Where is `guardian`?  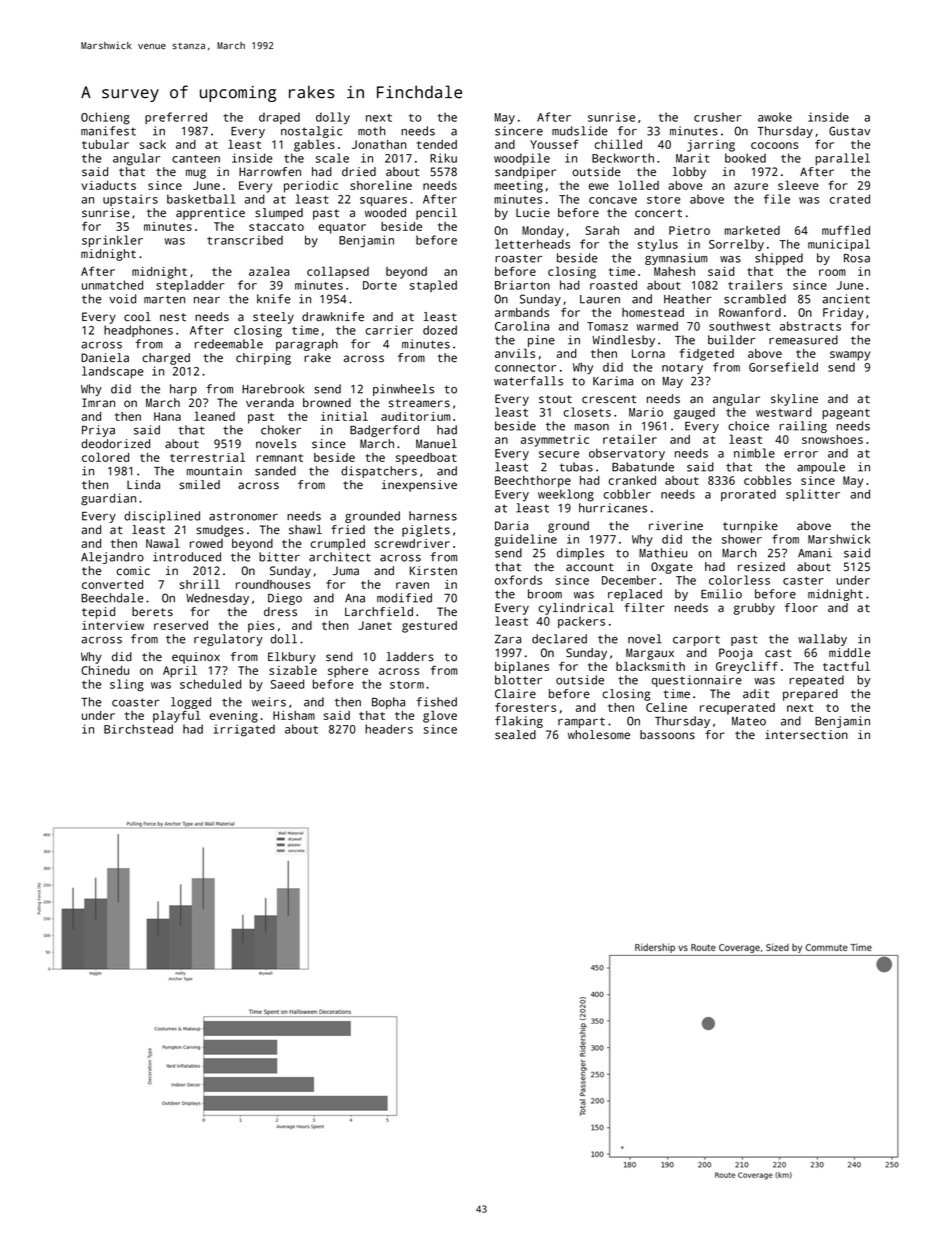
guardian is located at coordinates (108, 499).
